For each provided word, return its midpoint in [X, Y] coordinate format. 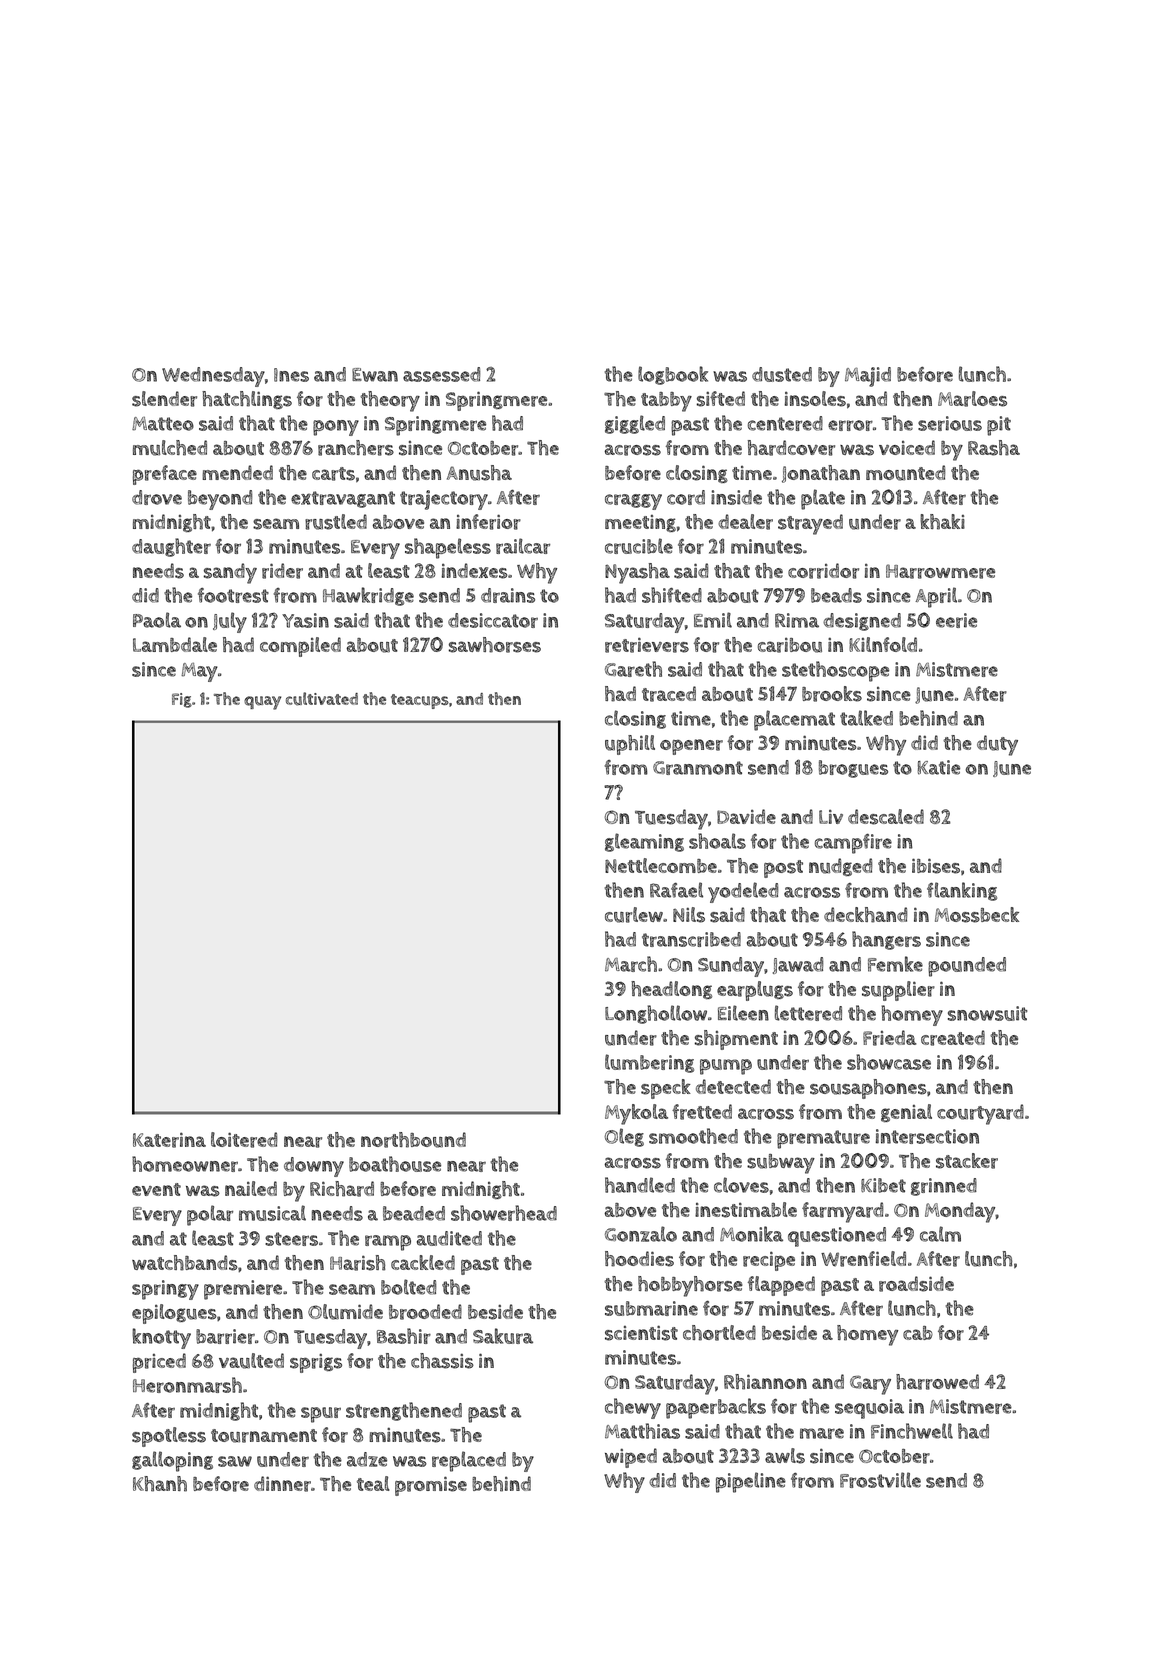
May [199, 672]
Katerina [169, 1140]
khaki [942, 522]
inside [736, 497]
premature [823, 1139]
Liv [831, 817]
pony [336, 428]
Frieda [890, 1038]
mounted [905, 473]
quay [262, 703]
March [631, 964]
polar [210, 1215]
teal [373, 1483]
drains [508, 595]
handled [640, 1185]
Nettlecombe [661, 865]
